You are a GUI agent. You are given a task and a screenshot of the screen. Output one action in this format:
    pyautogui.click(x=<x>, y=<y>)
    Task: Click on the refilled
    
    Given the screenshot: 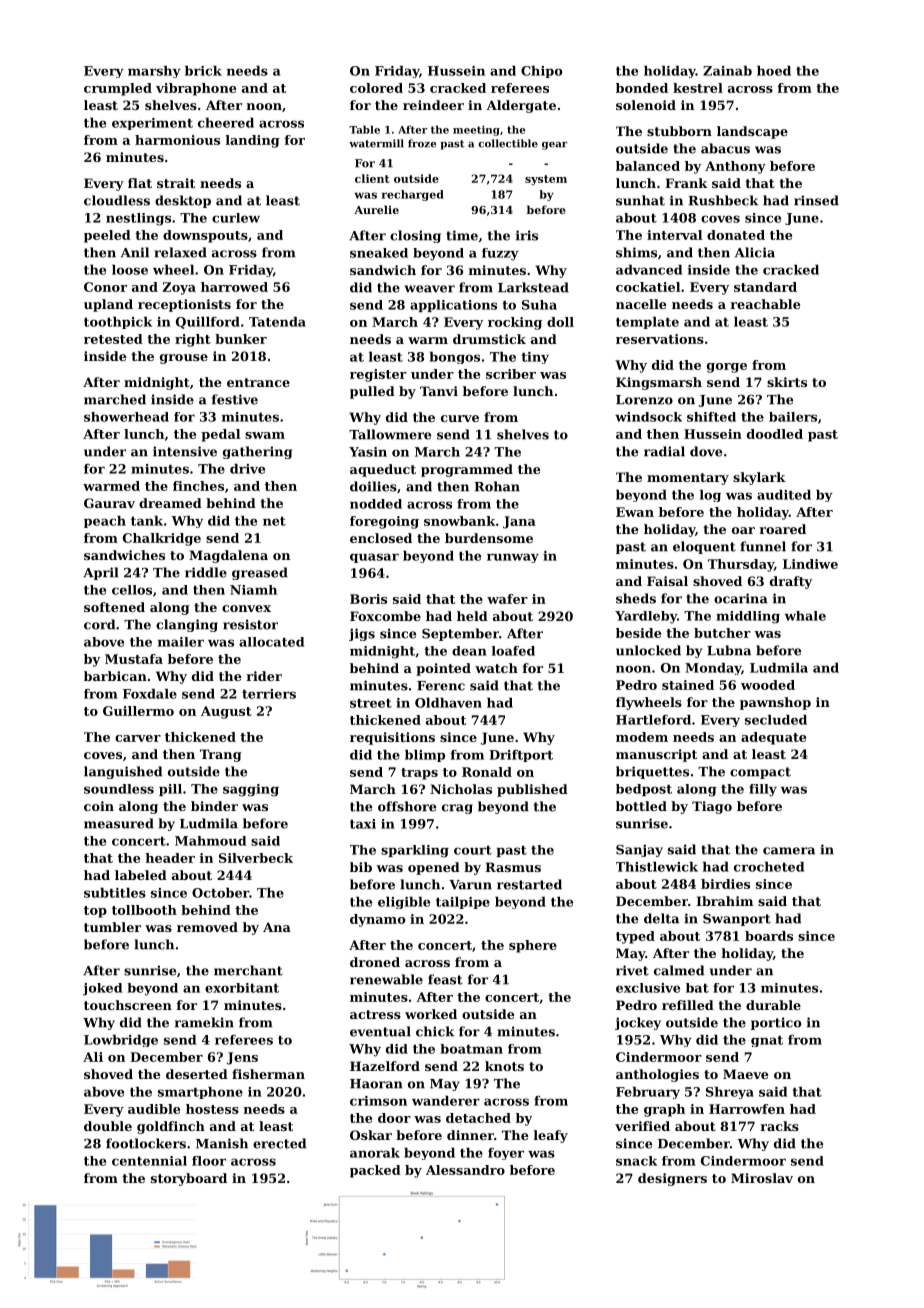 What is the action you would take?
    pyautogui.click(x=688, y=1005)
